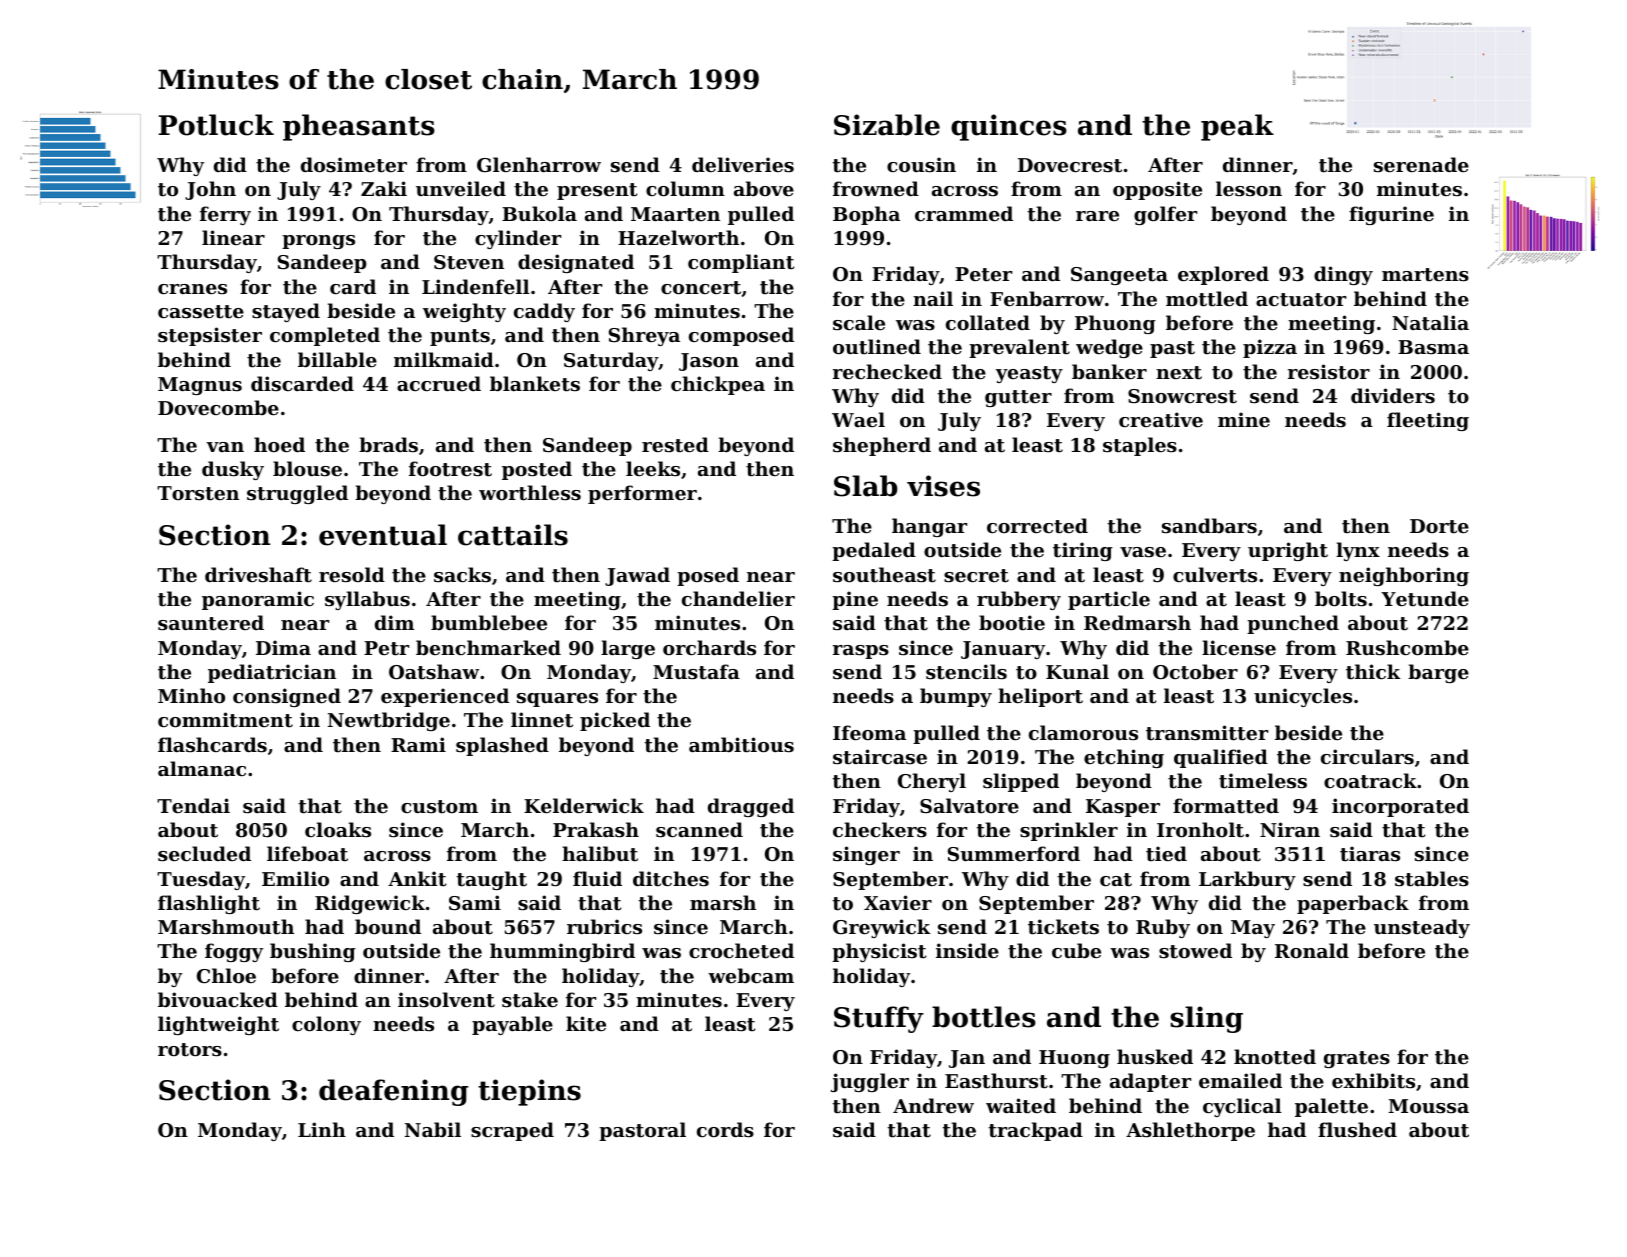 This screenshot has height=1257, width=1627. I want to click on Dorte, so click(1439, 526).
